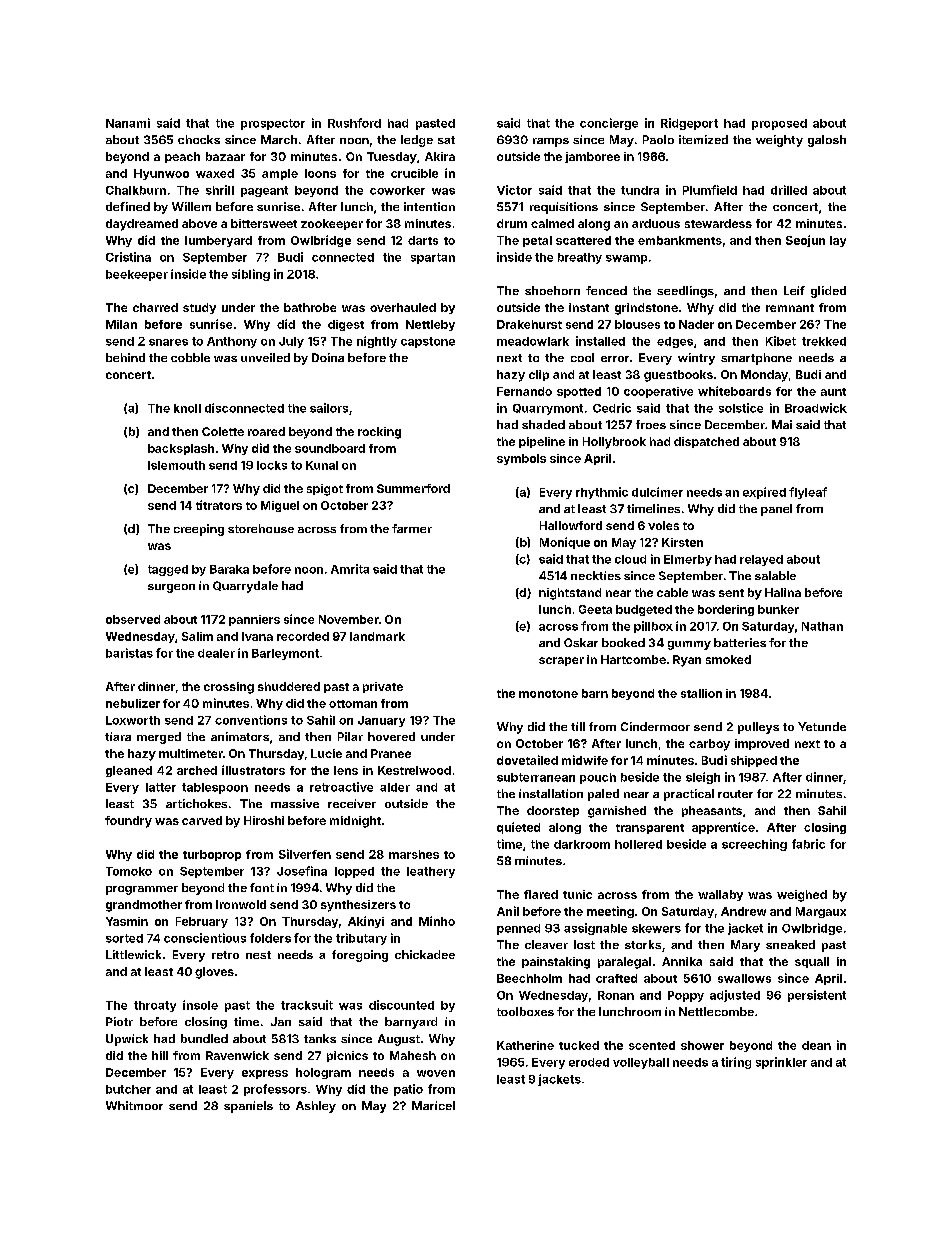 The height and width of the screenshot is (1233, 952). I want to click on recorded, so click(303, 636).
